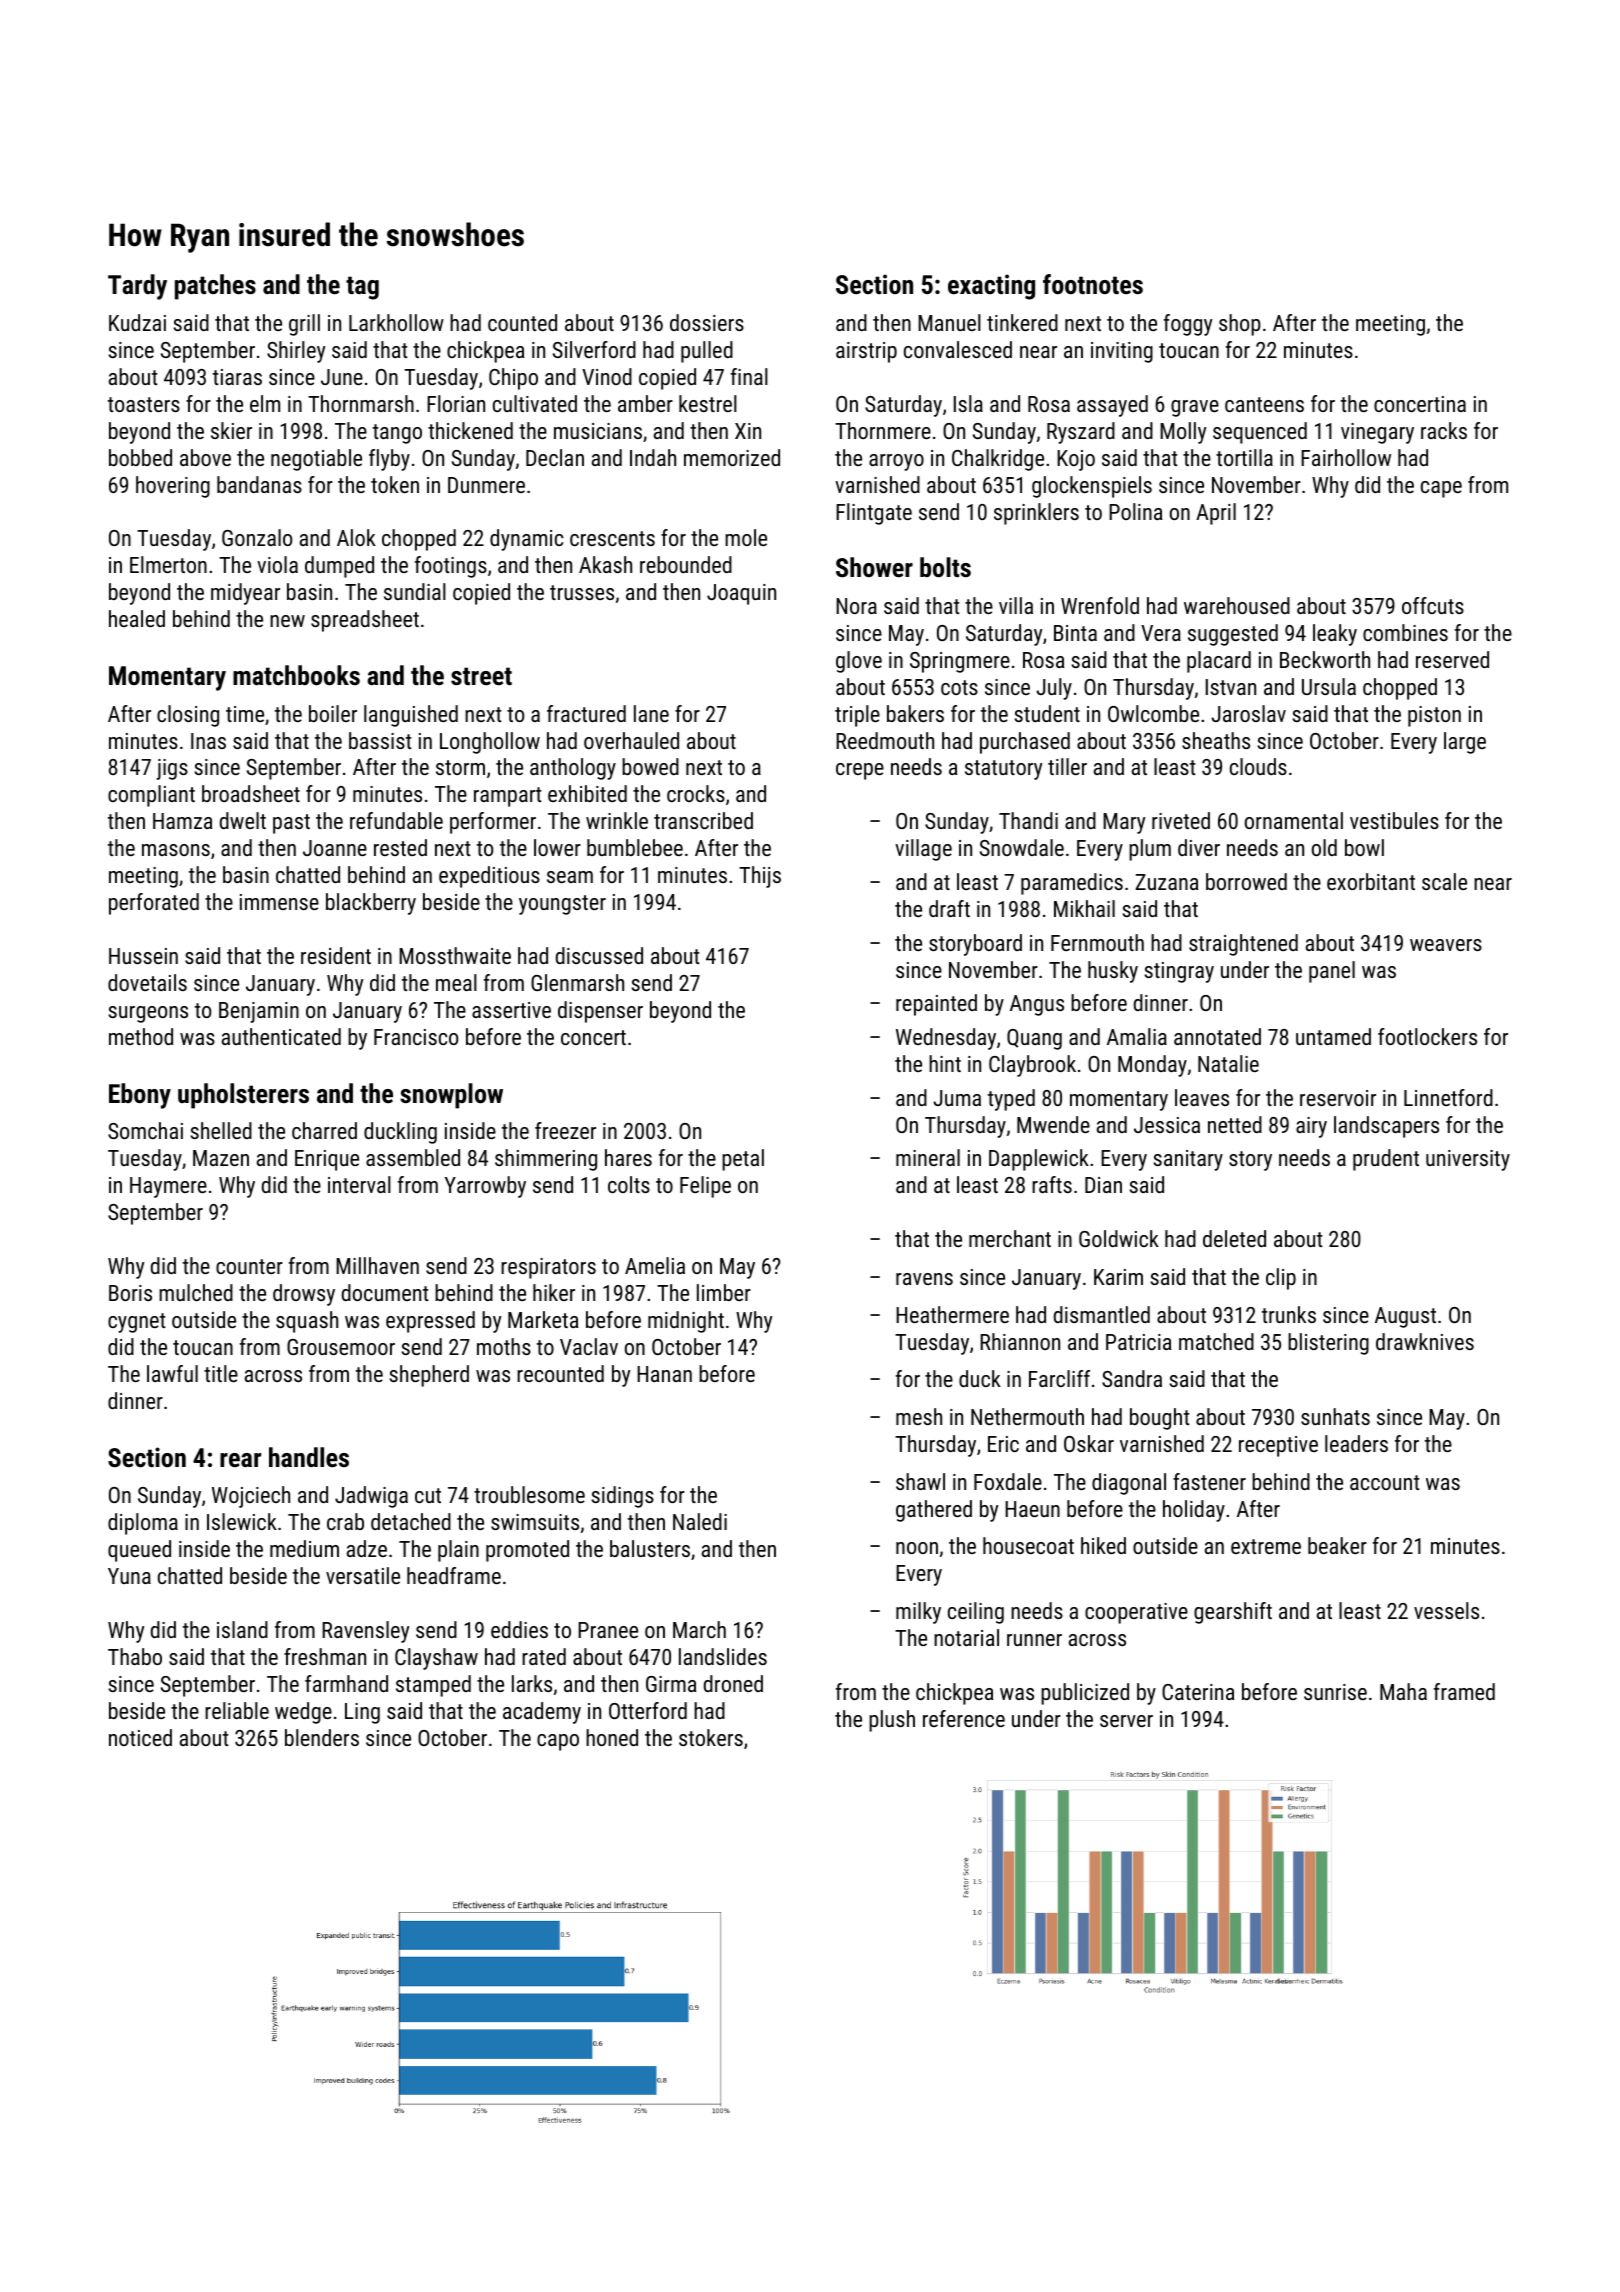 This image has height=2292, width=1620. Describe the element at coordinates (857, 716) in the image. I see `triple` at that location.
